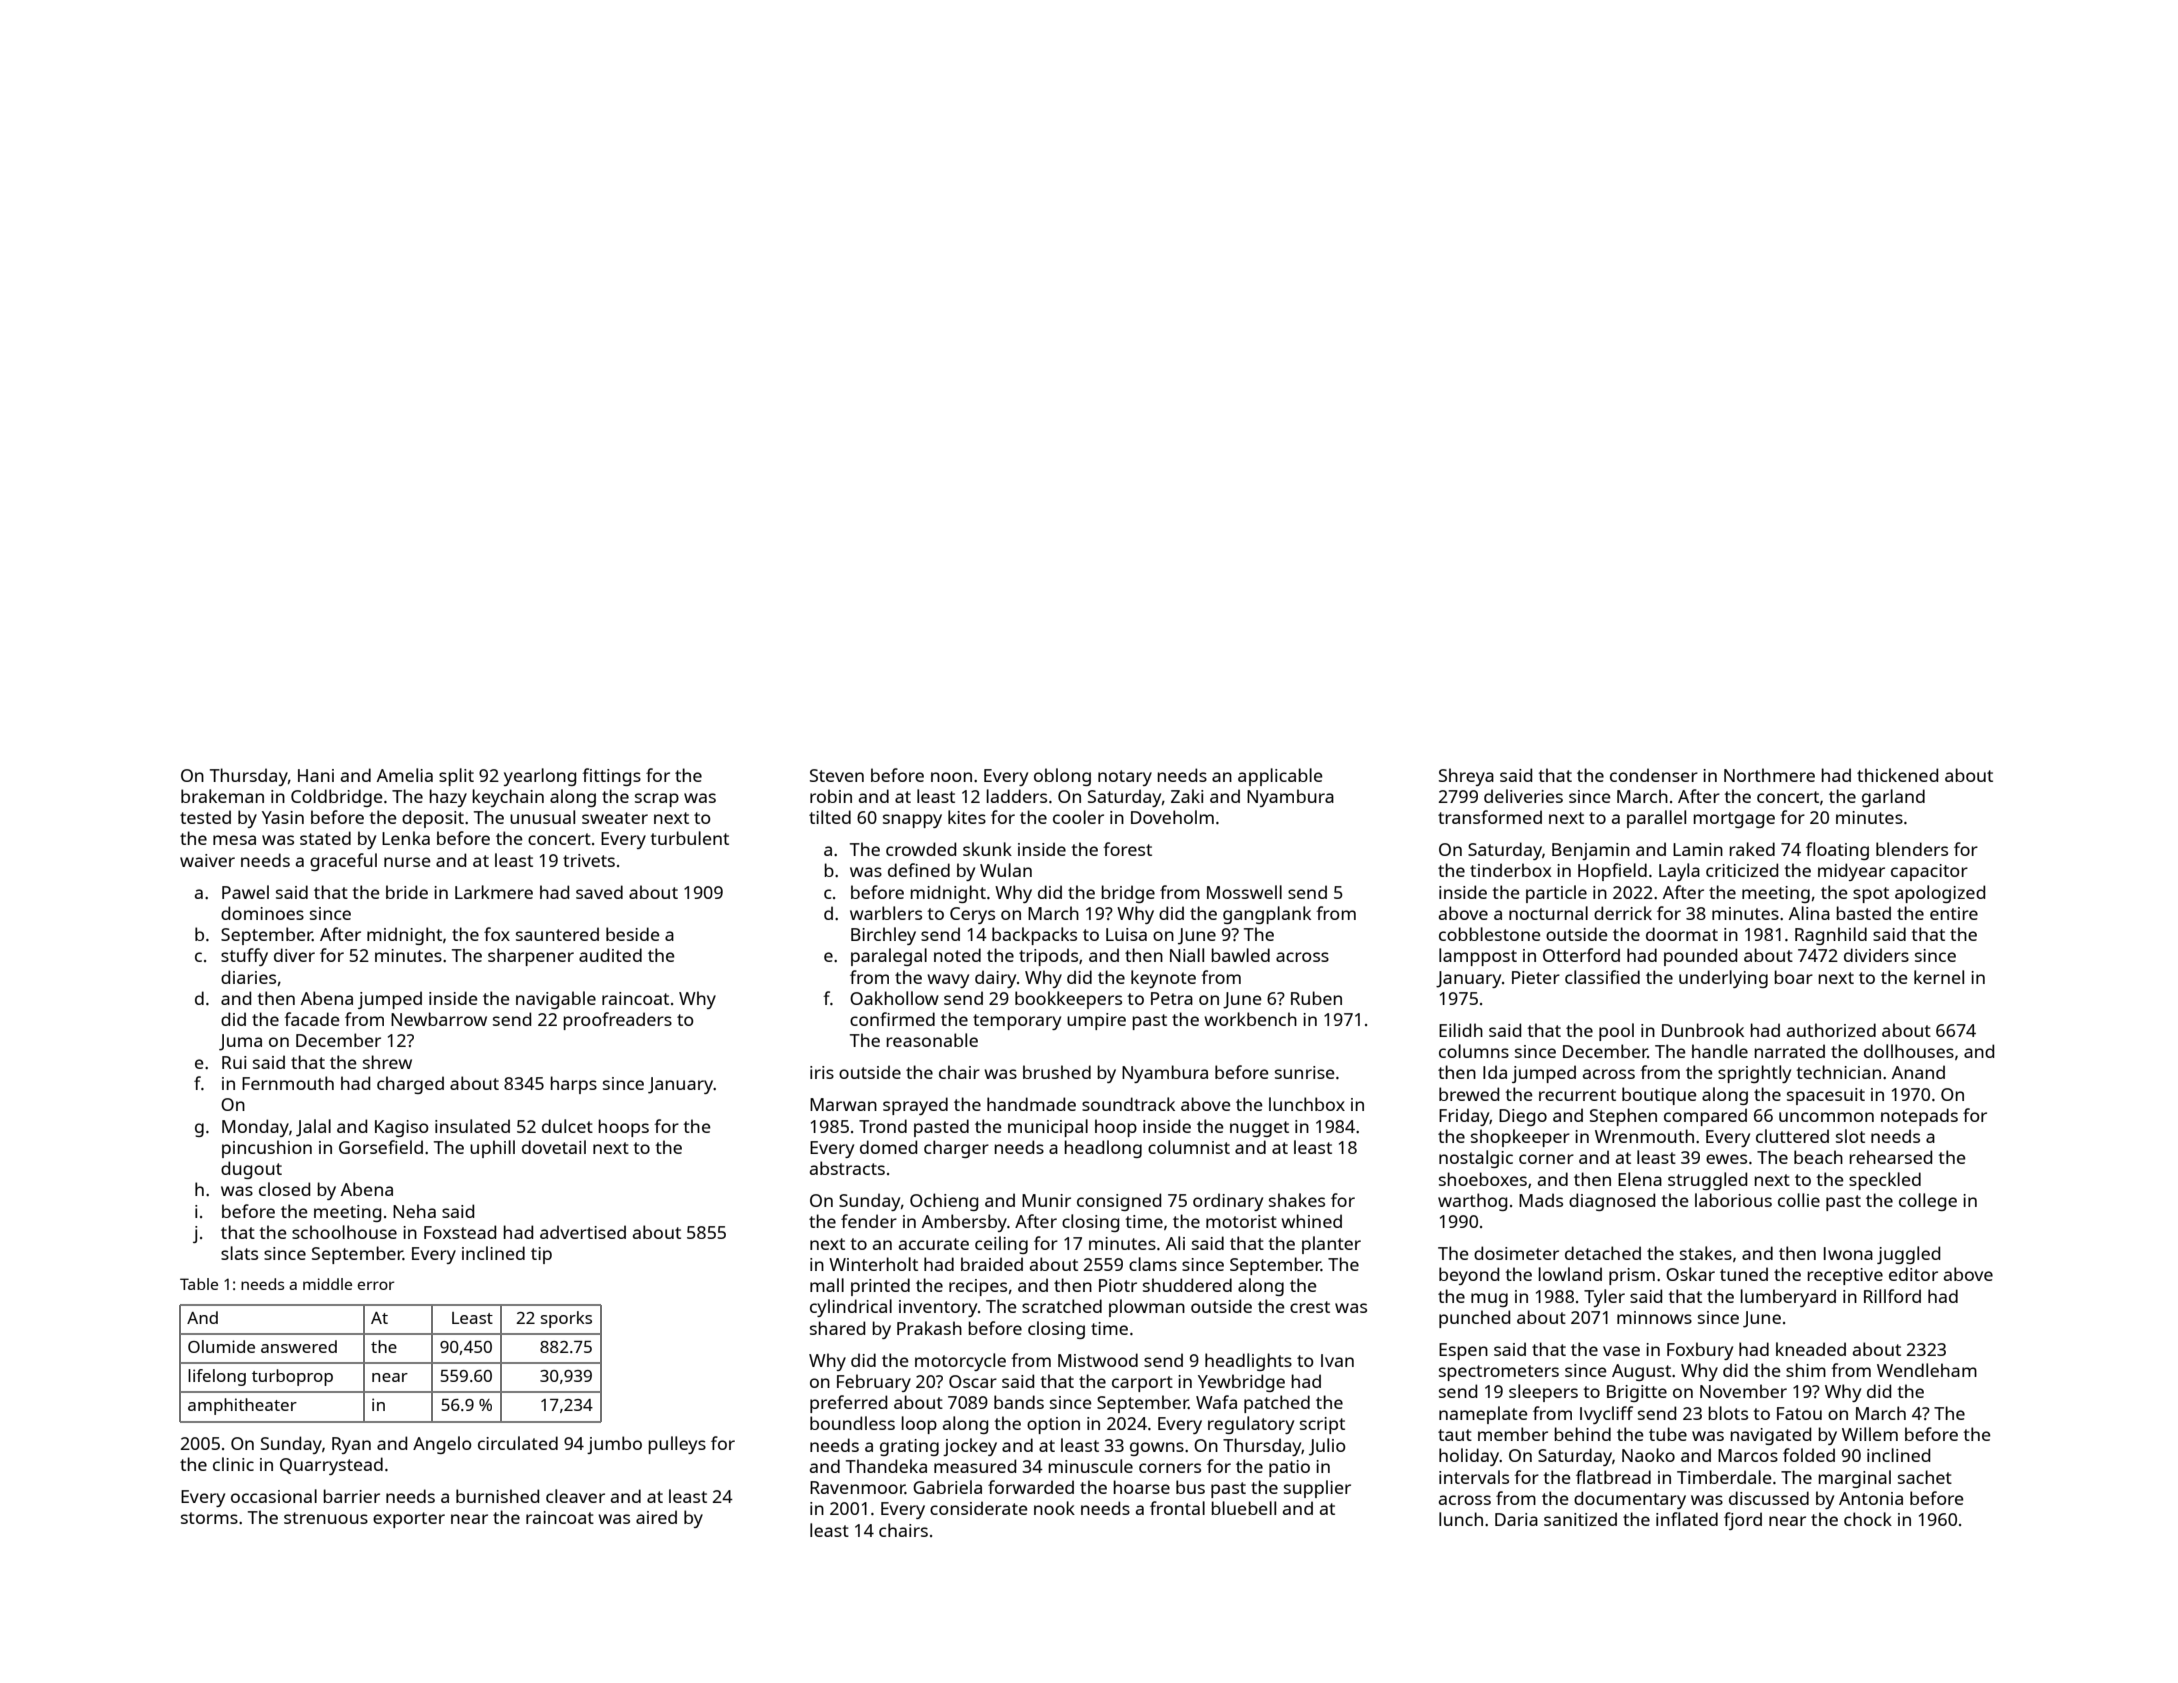 This image has width=2178, height=1683. What do you see at coordinates (851, 1308) in the image?
I see `cylindrical` at bounding box center [851, 1308].
